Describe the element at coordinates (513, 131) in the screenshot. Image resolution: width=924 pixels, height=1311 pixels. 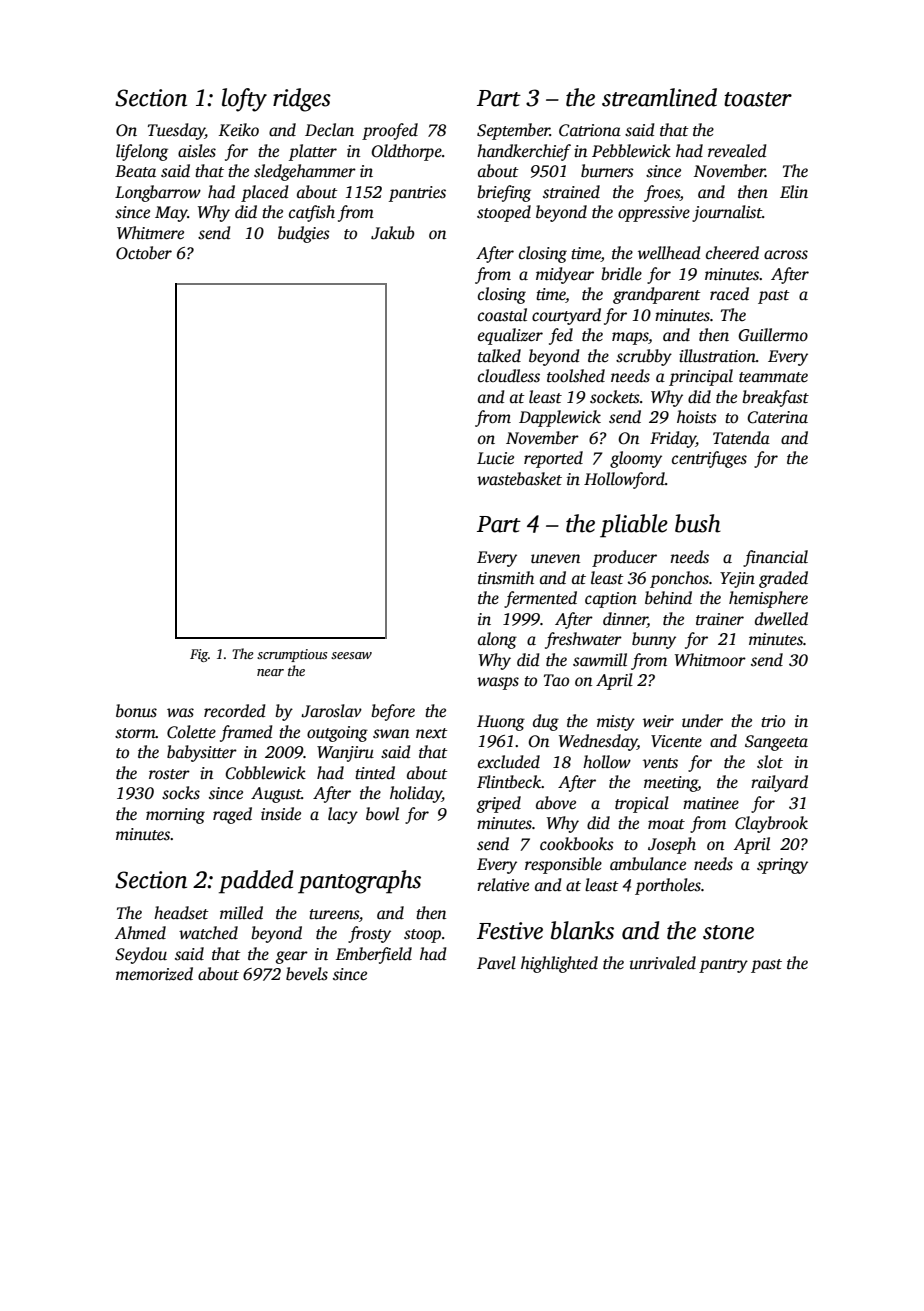
I see `September` at that location.
